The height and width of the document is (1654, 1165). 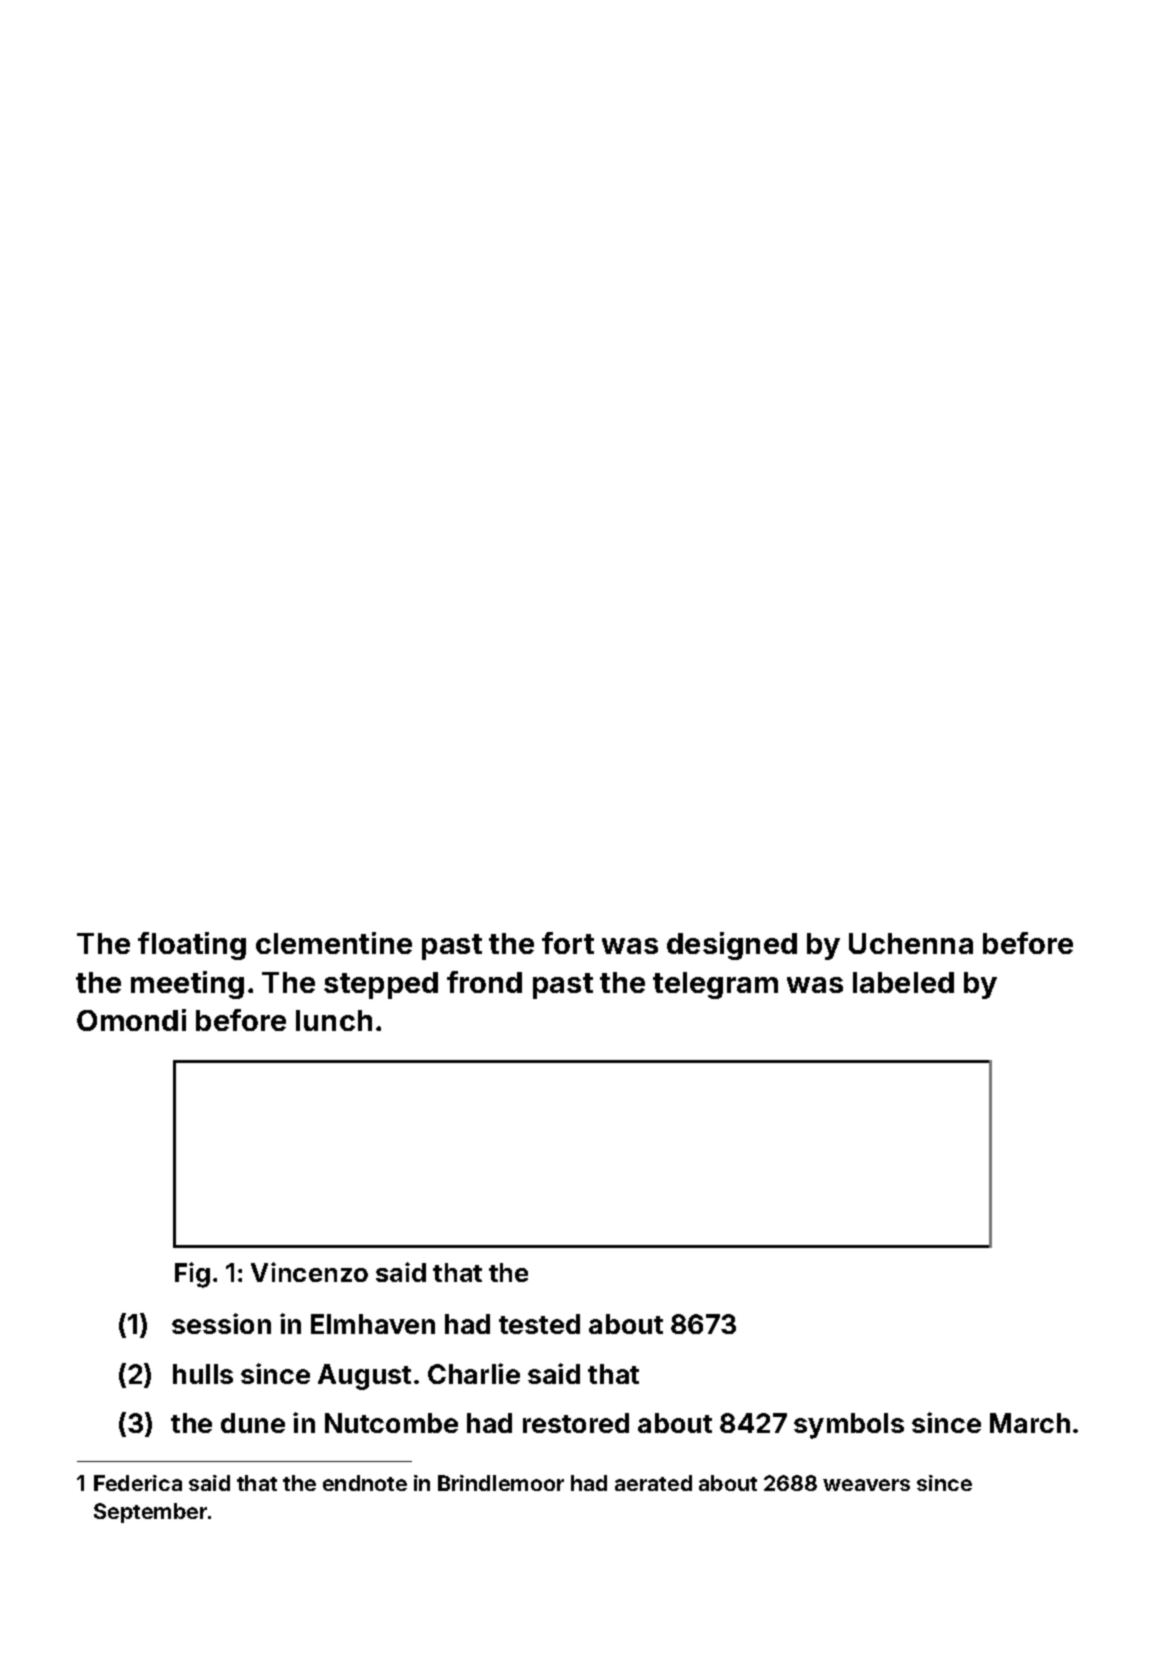 I want to click on September, so click(x=150, y=1513).
